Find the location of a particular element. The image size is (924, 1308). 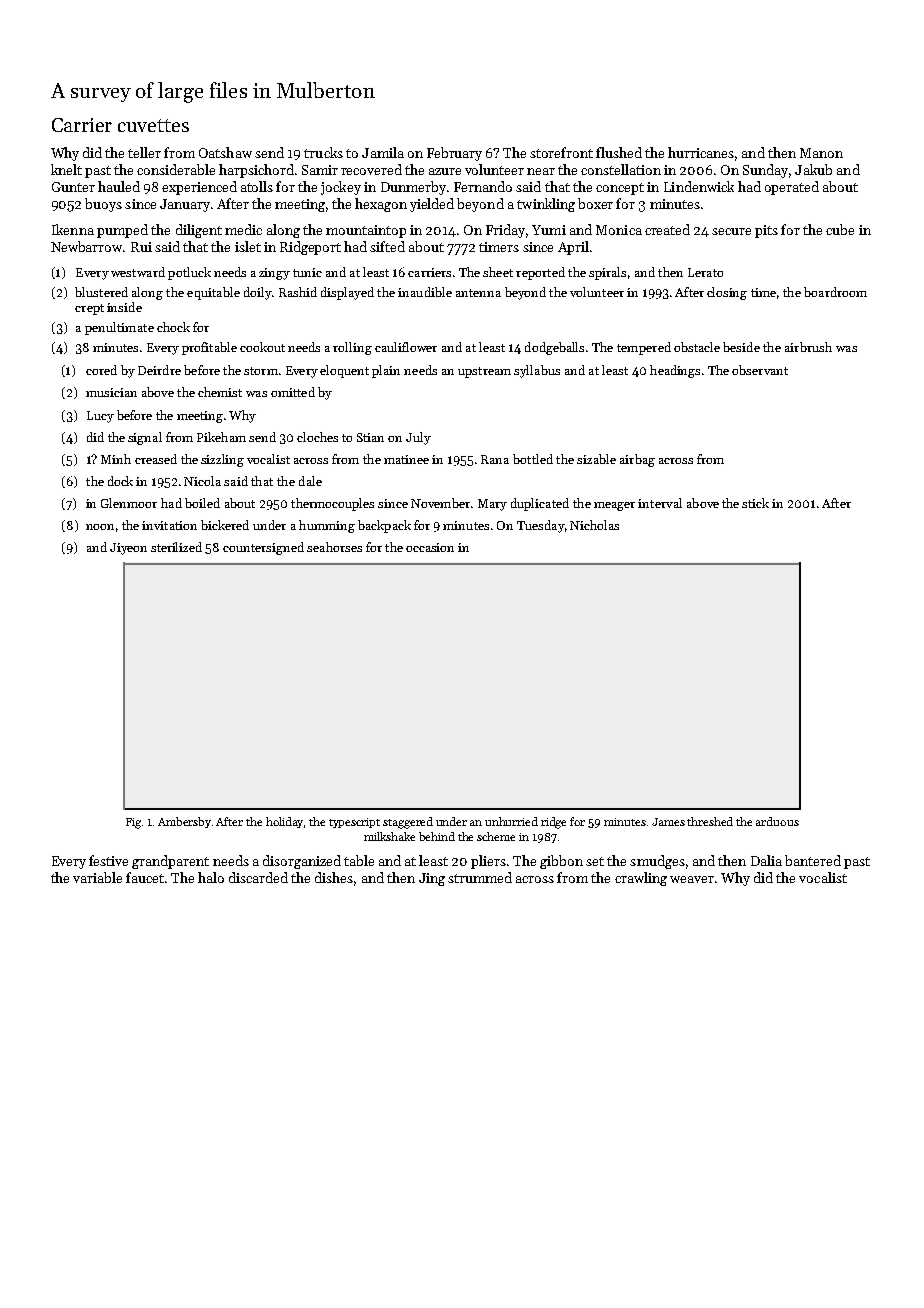

Manon is located at coordinates (821, 153).
